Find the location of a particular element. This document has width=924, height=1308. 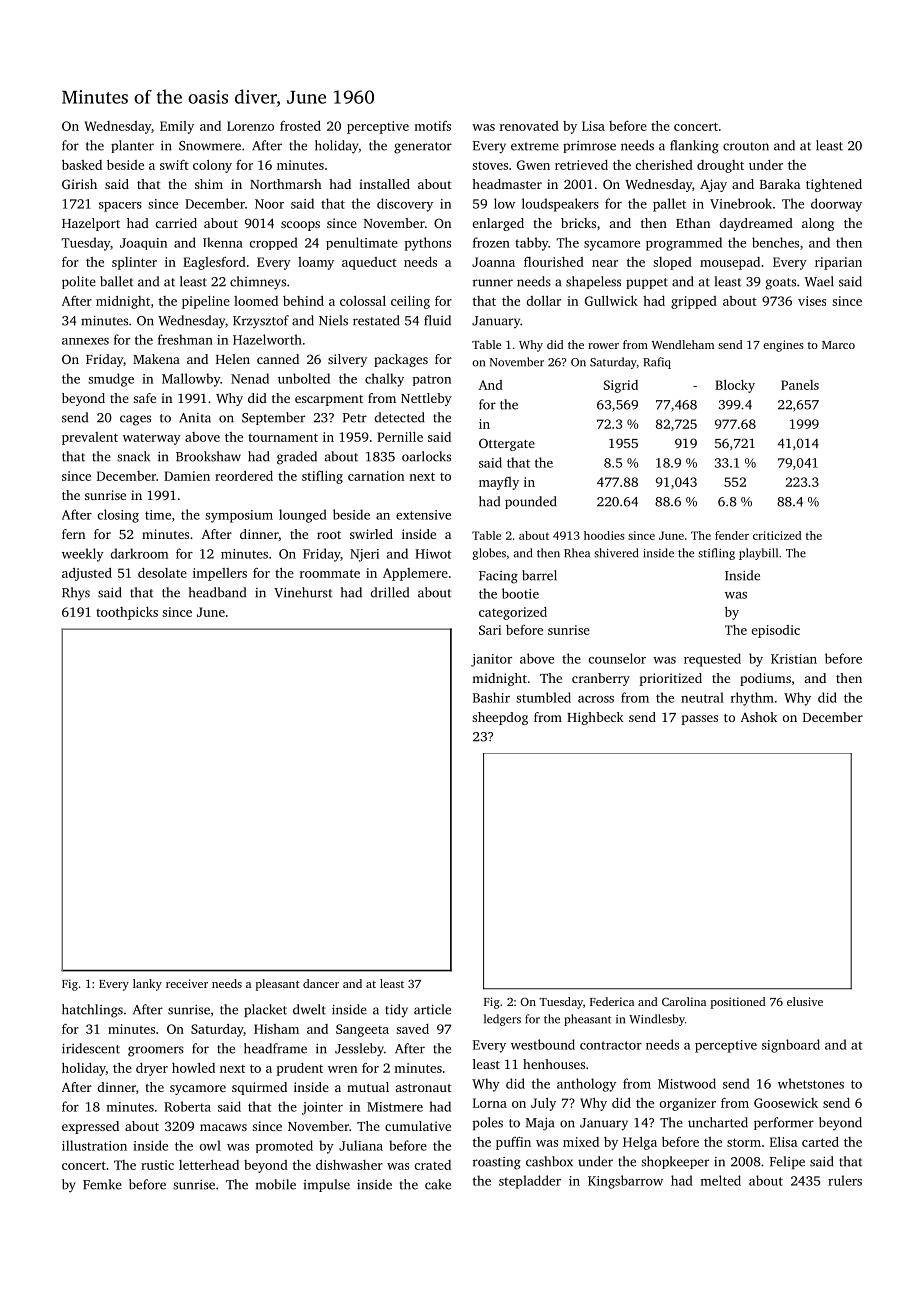

Bashir is located at coordinates (491, 697).
